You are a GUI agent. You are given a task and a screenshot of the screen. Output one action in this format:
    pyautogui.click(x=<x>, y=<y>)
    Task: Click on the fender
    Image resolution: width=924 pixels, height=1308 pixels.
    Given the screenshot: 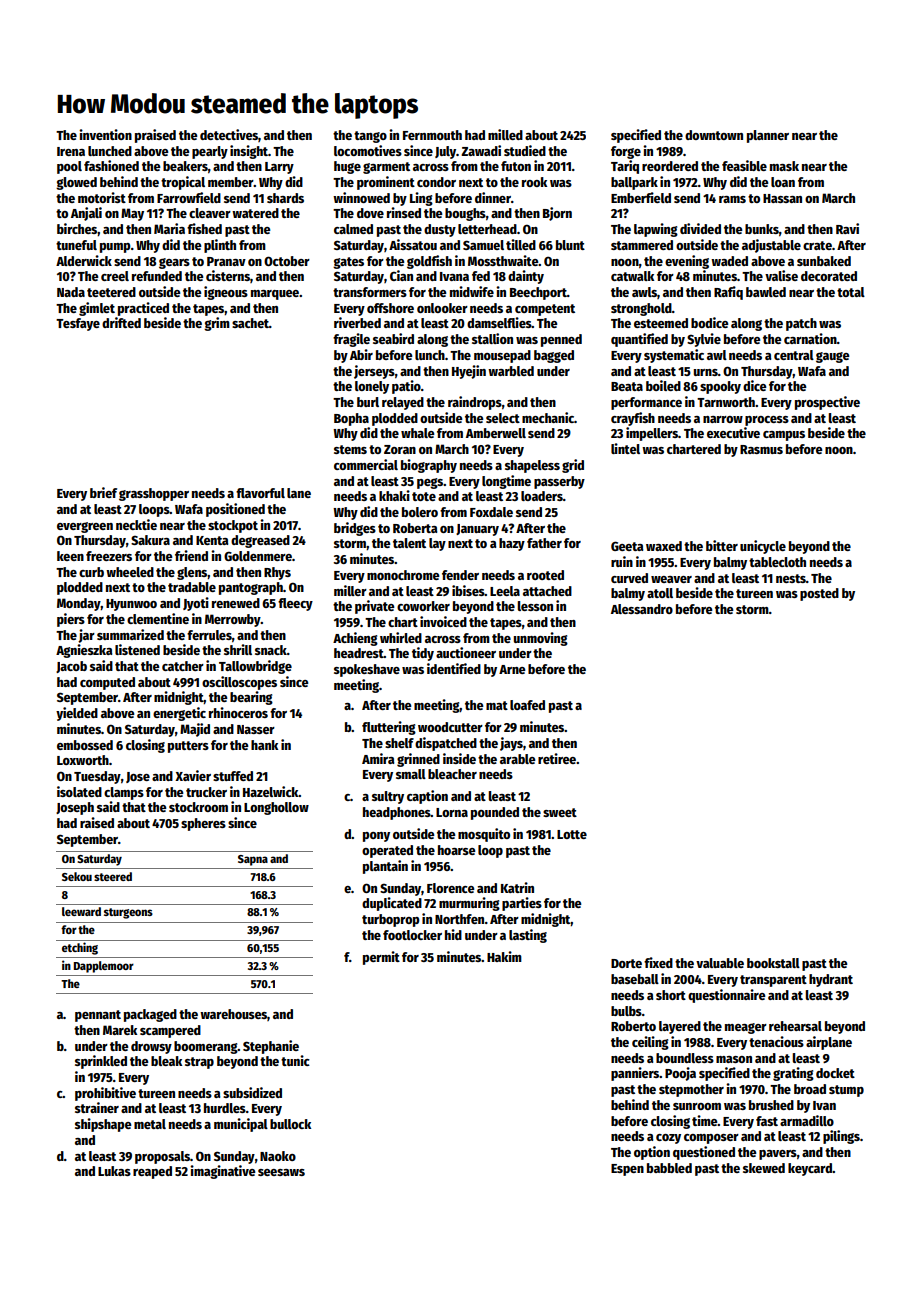 What is the action you would take?
    pyautogui.click(x=460, y=575)
